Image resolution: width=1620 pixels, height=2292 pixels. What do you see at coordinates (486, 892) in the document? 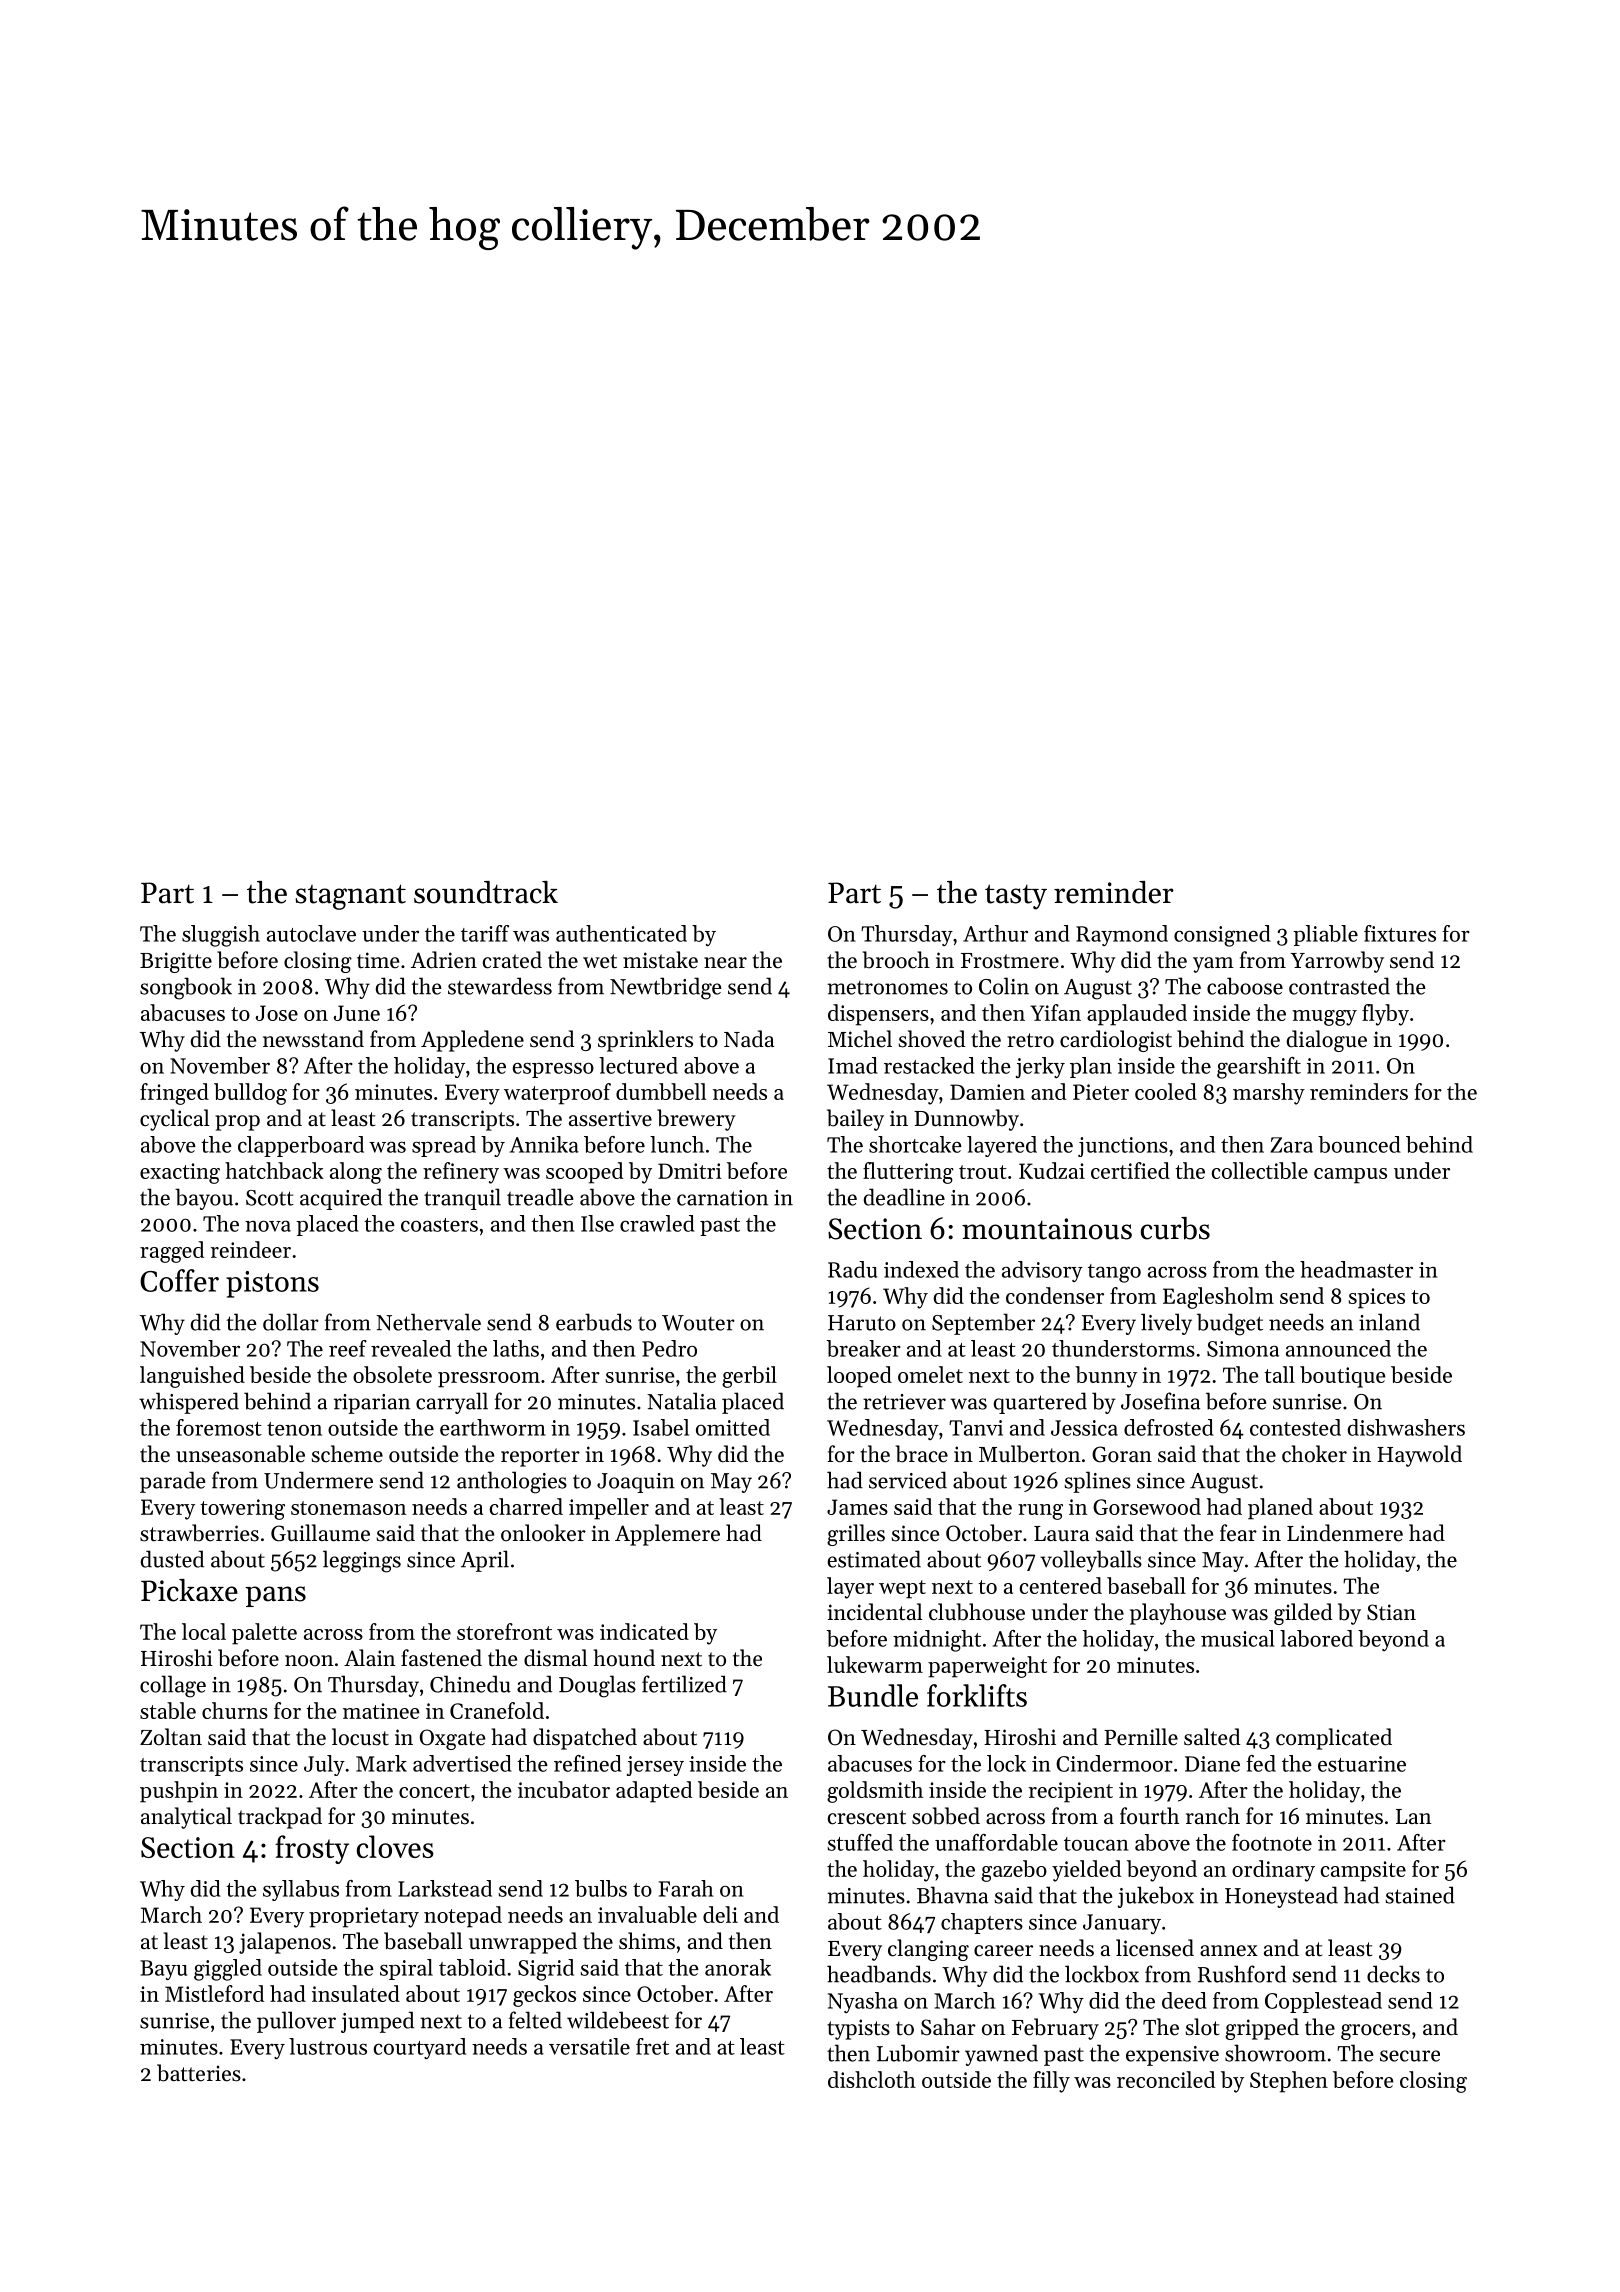
I see `soundtrack` at bounding box center [486, 892].
